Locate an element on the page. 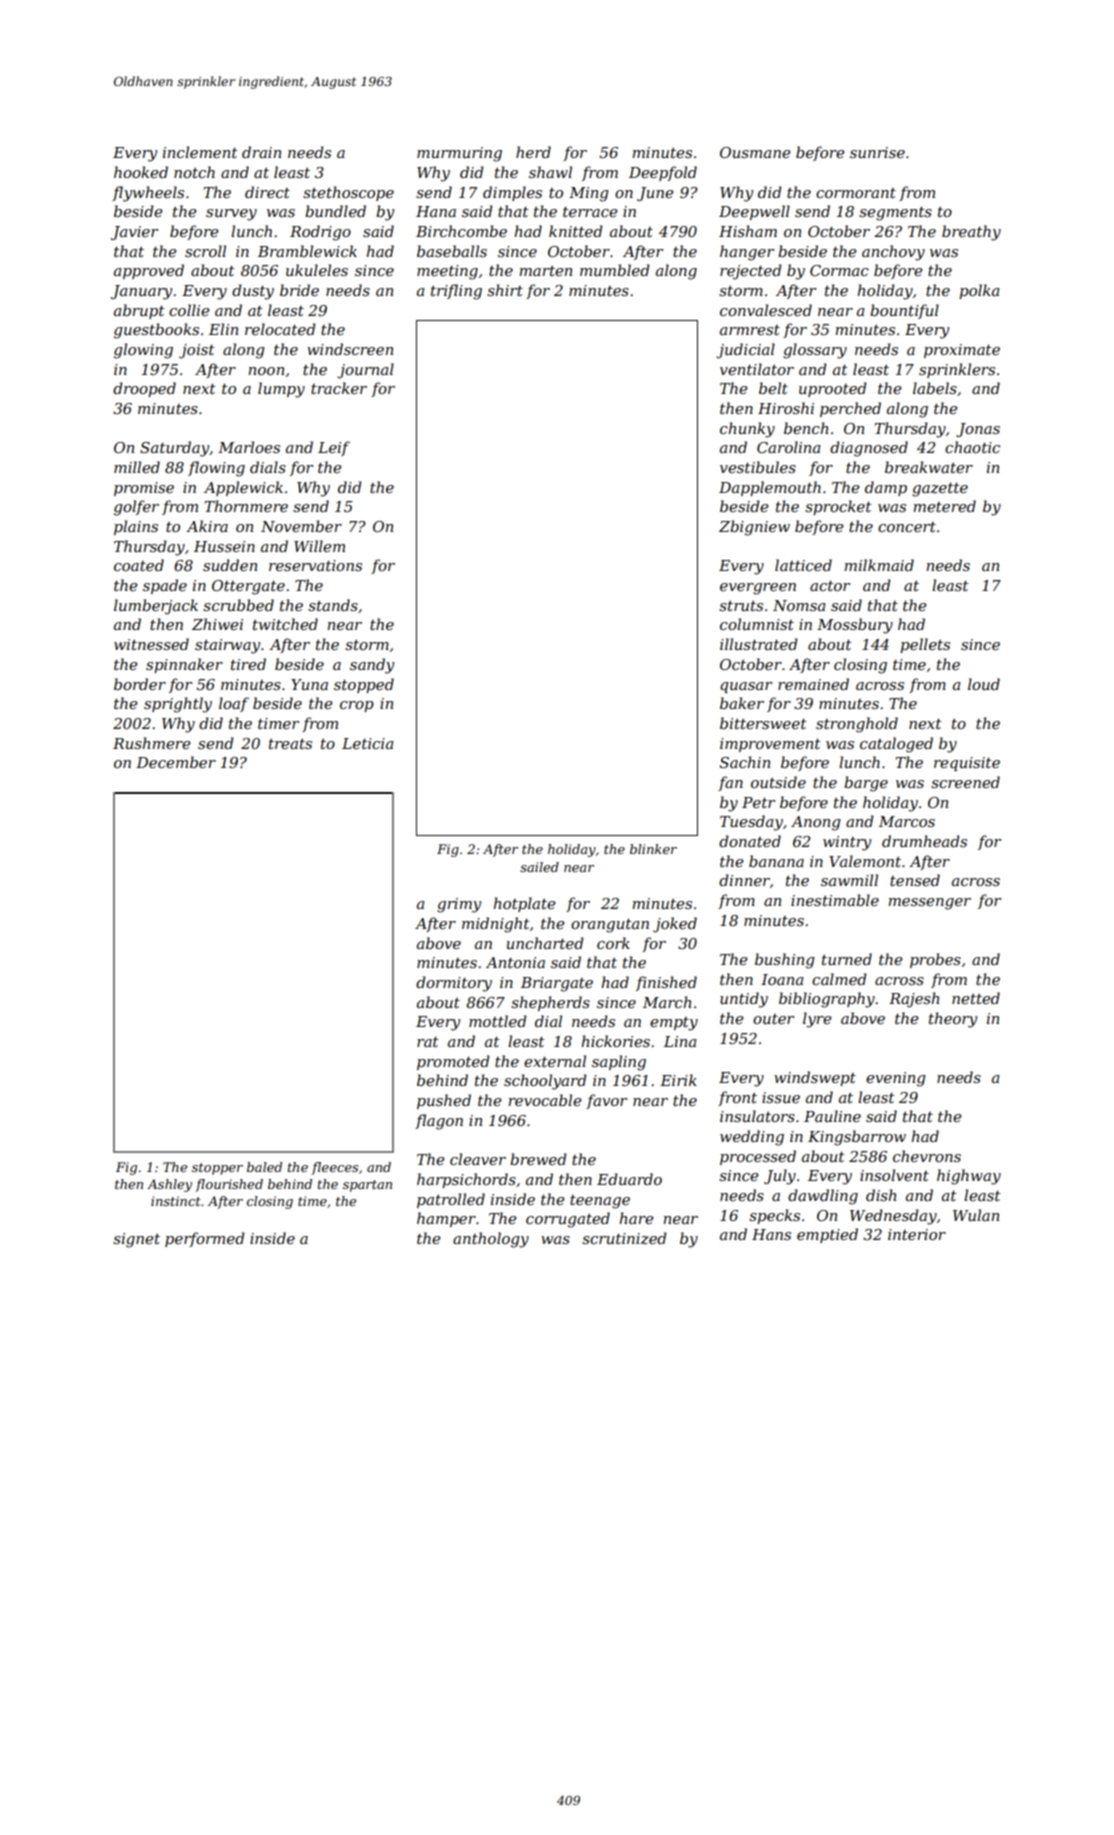 This document has height=1835, width=1114. murmuring is located at coordinates (459, 154).
